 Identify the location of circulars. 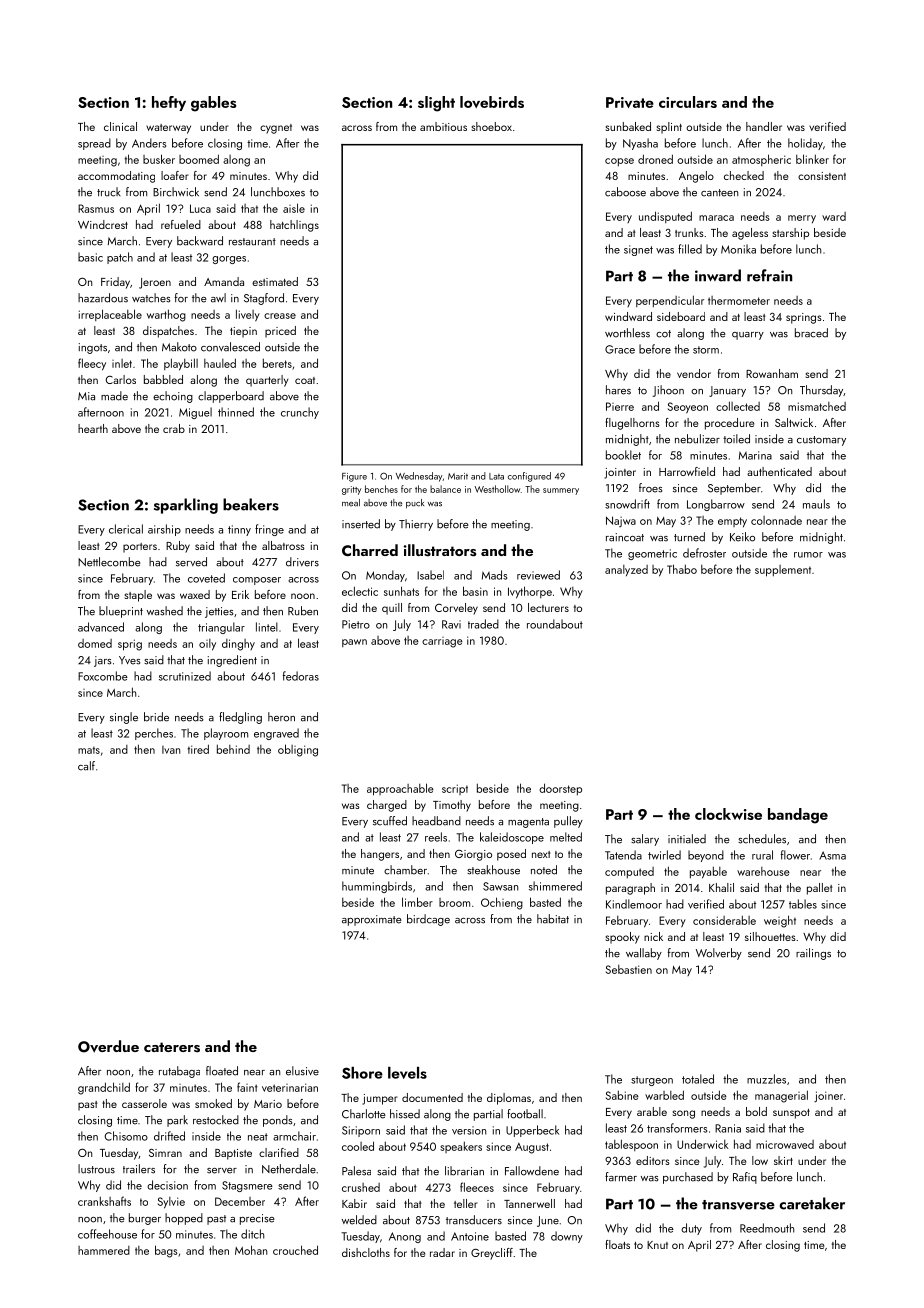
(688, 102).
